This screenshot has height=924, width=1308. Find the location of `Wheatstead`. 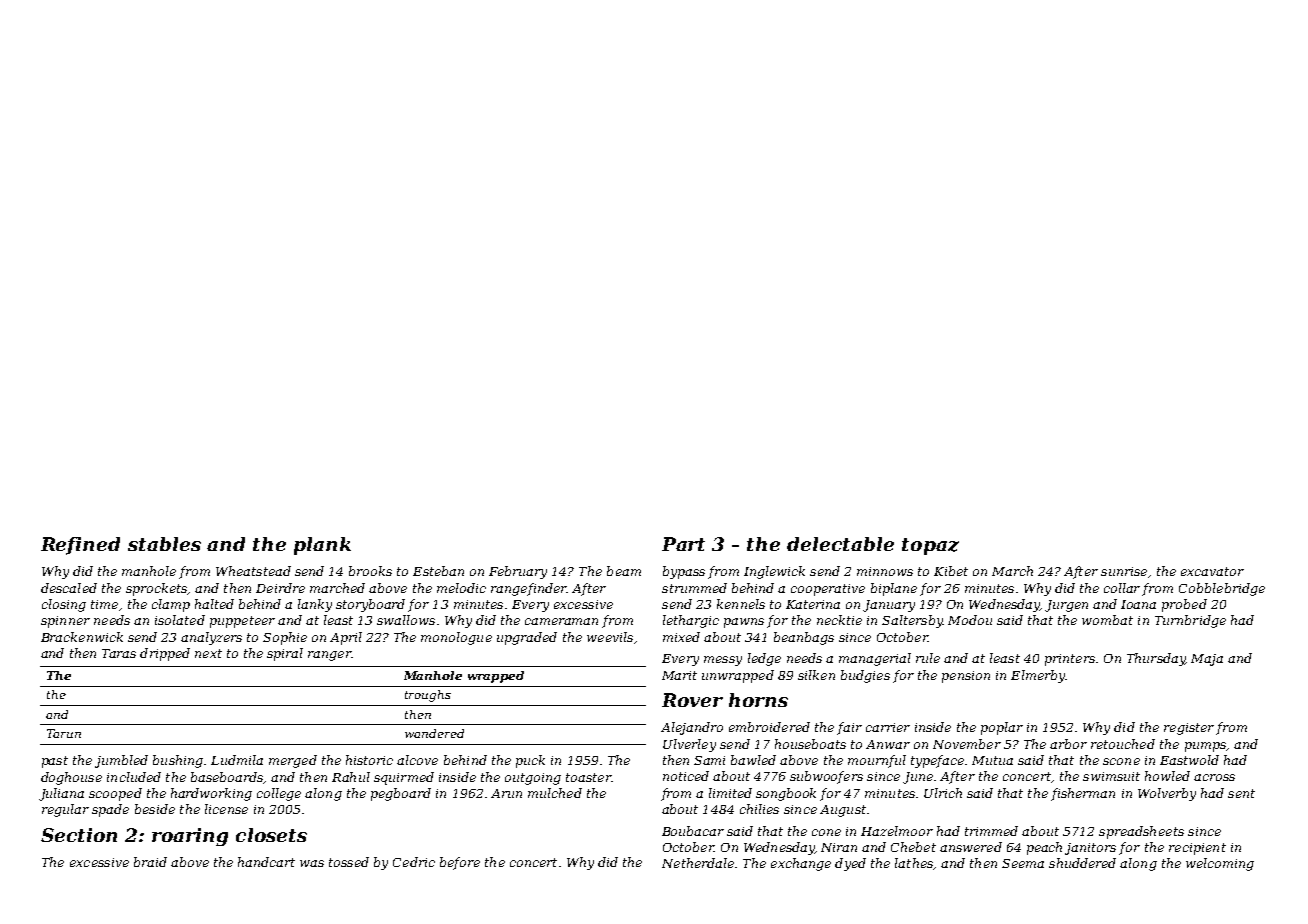

Wheatstead is located at coordinates (253, 571).
